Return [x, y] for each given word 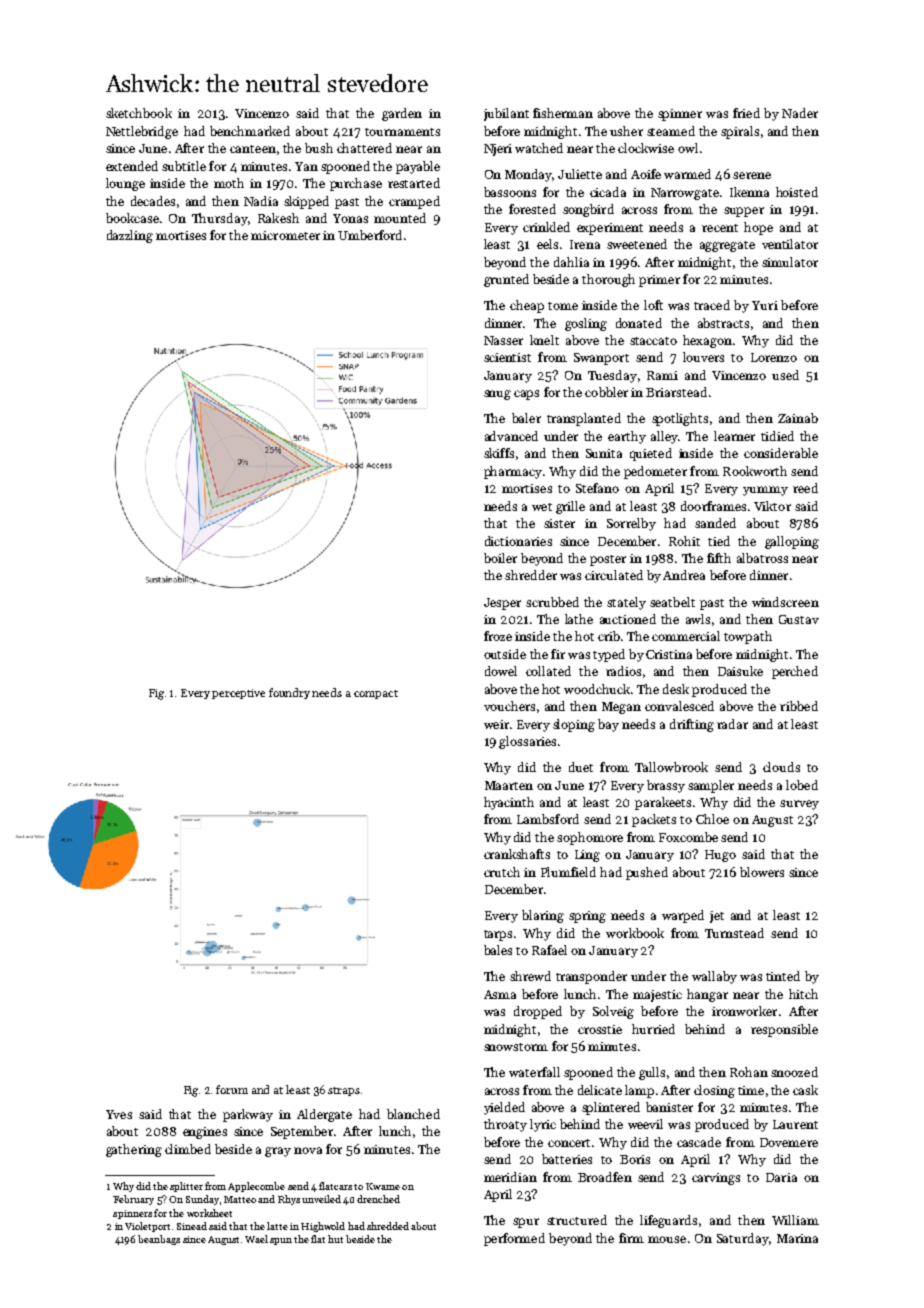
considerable [781, 453]
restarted [414, 183]
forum [232, 1089]
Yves [119, 1114]
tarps [498, 935]
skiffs [499, 453]
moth [229, 183]
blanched [413, 1114]
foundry [289, 693]
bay [608, 725]
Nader [800, 113]
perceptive [238, 694]
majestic [657, 996]
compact [376, 694]
